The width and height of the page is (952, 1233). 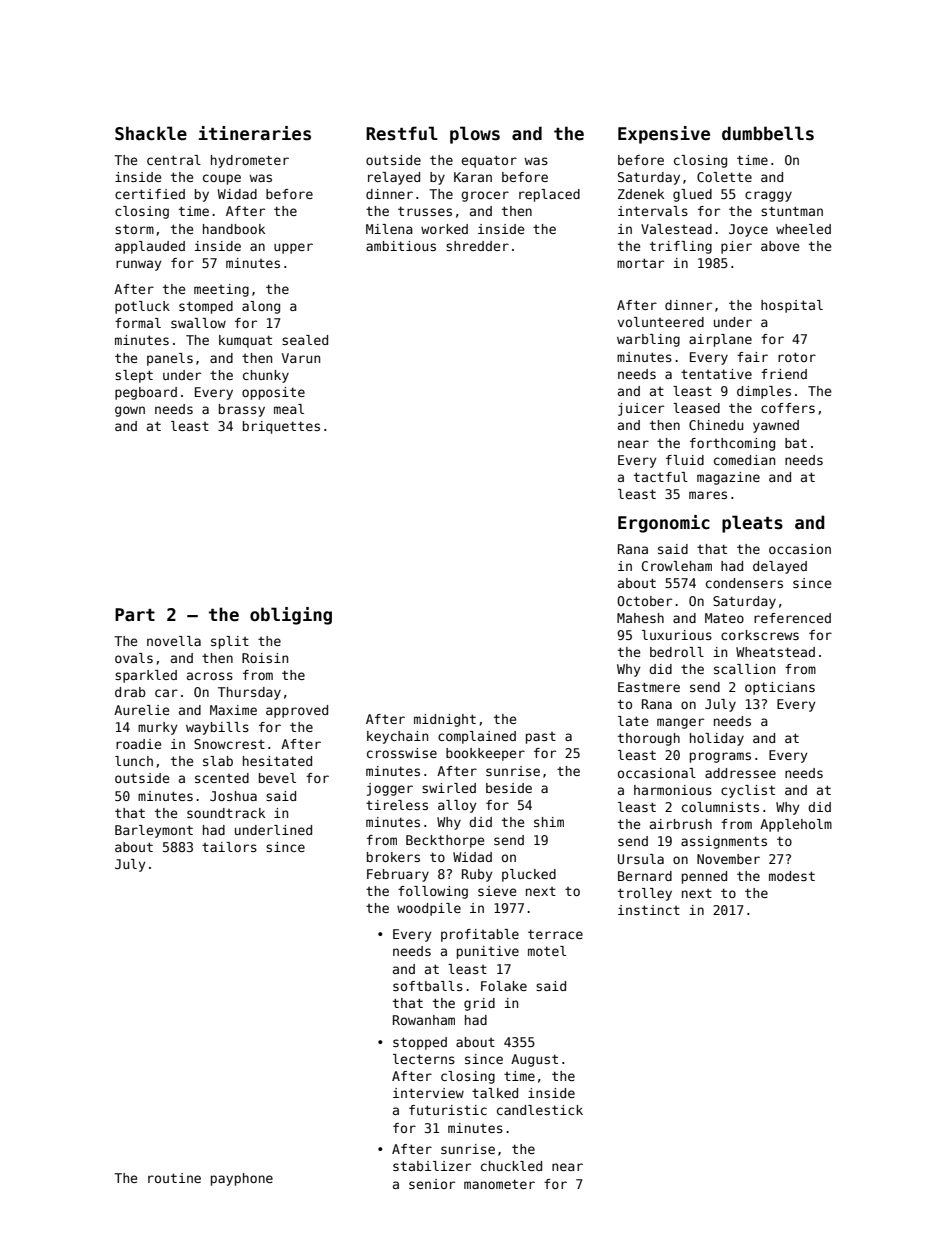 I want to click on slab, so click(x=218, y=761).
